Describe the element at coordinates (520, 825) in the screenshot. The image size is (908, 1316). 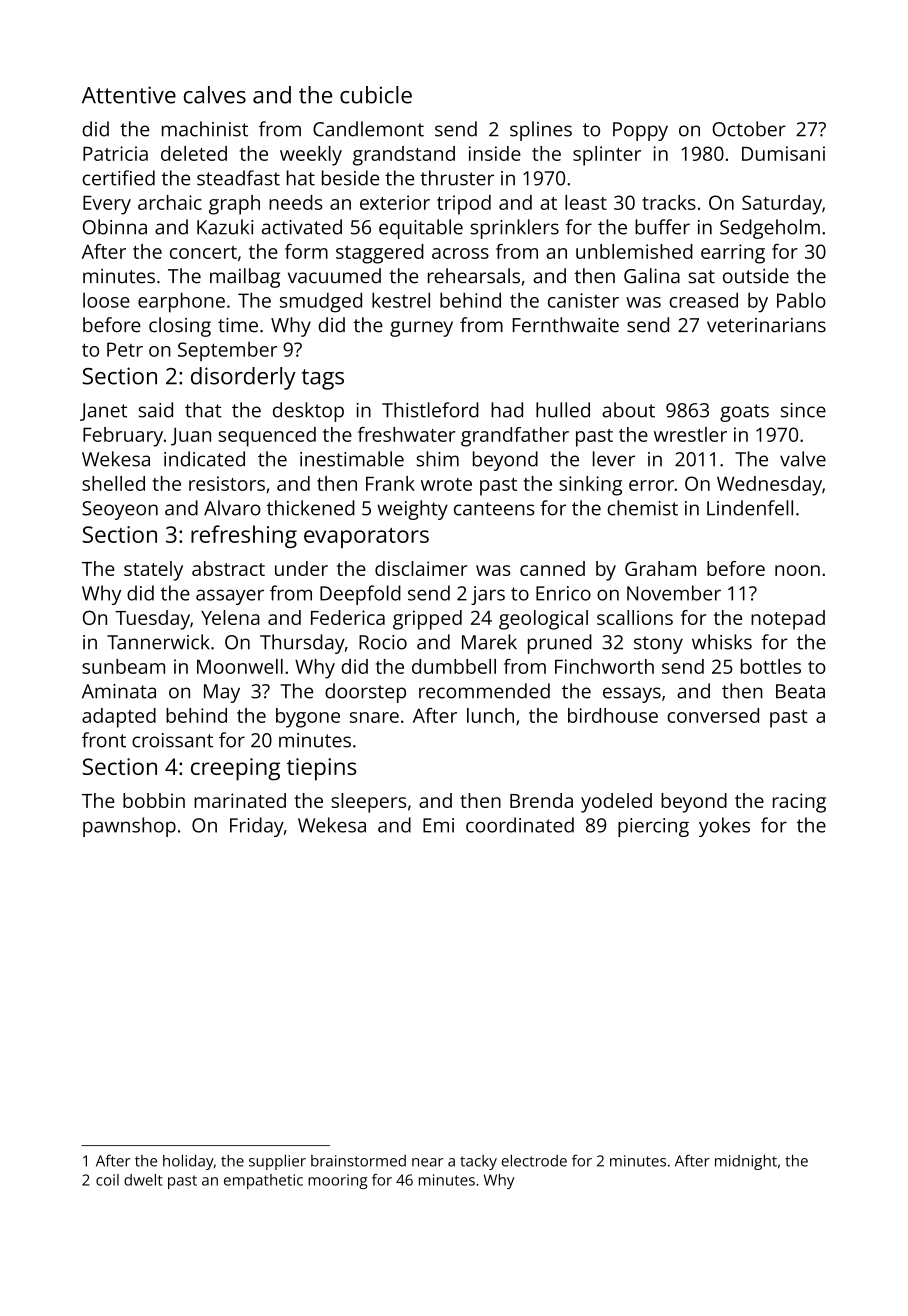
I see `coordinated` at that location.
